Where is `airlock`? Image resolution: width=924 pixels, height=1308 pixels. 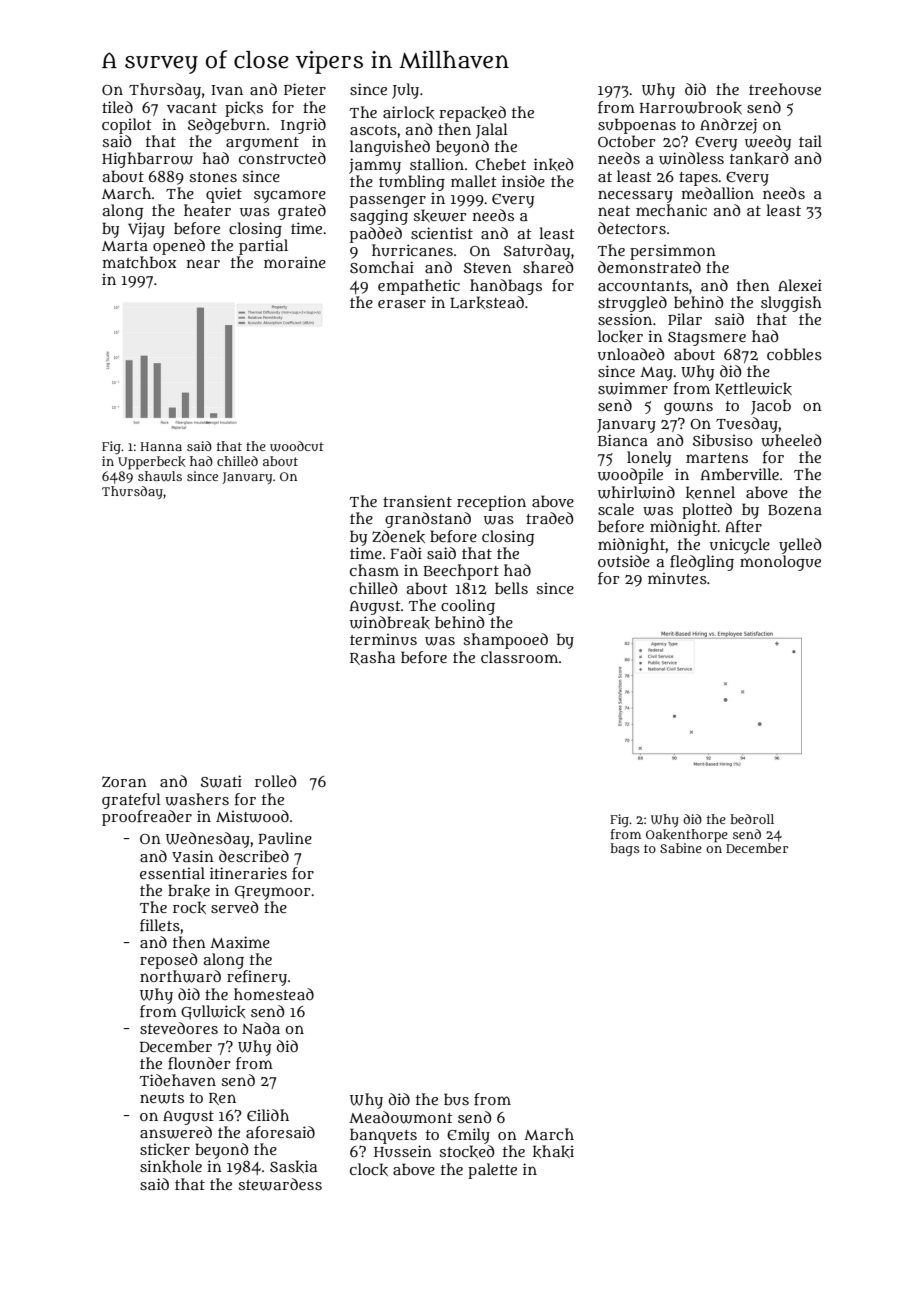
airlock is located at coordinates (408, 112).
